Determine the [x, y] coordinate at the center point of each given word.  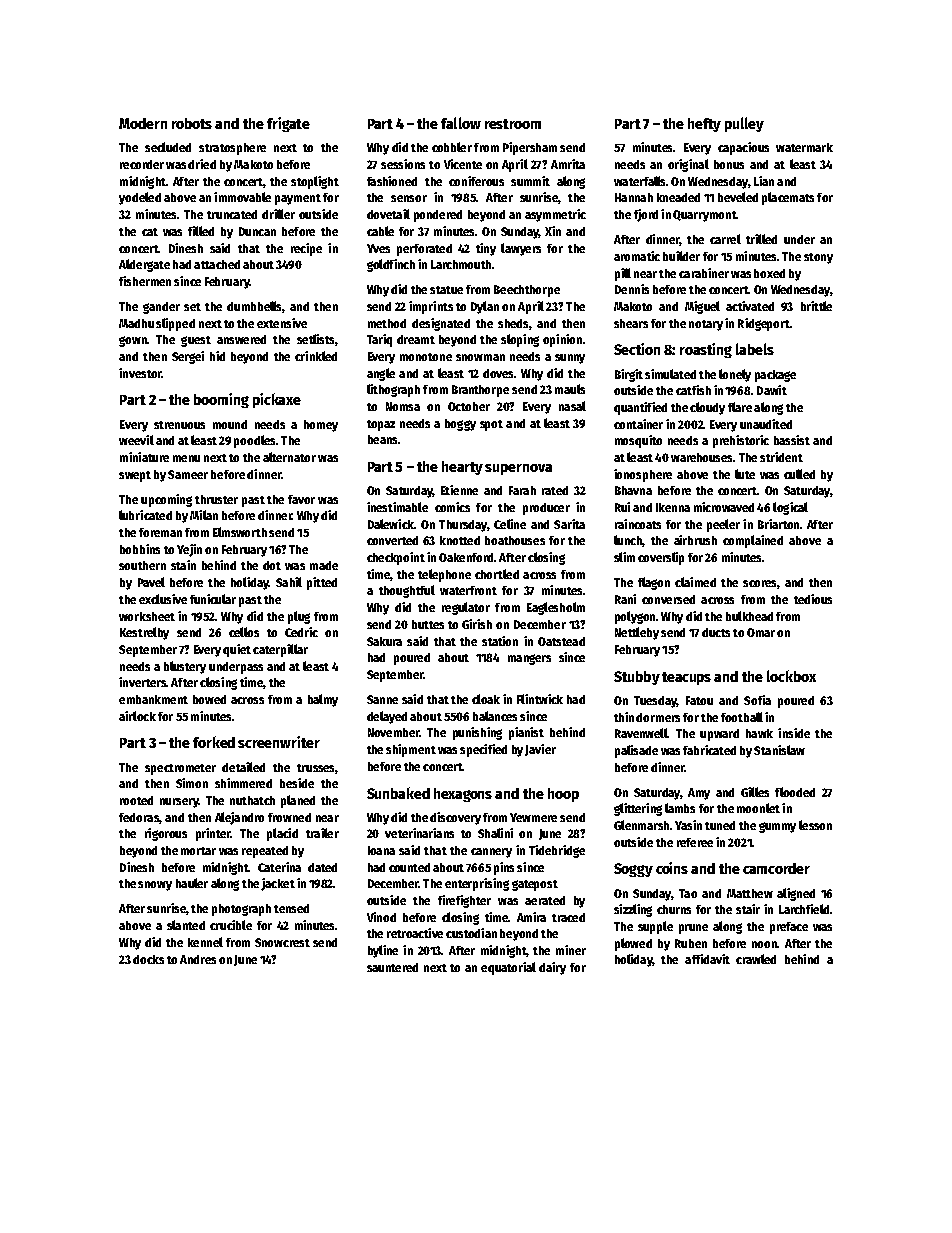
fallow [461, 123]
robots [192, 123]
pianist [526, 733]
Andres [198, 959]
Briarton [778, 524]
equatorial [508, 968]
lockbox [791, 676]
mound [230, 424]
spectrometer [180, 769]
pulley [744, 124]
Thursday [463, 526]
